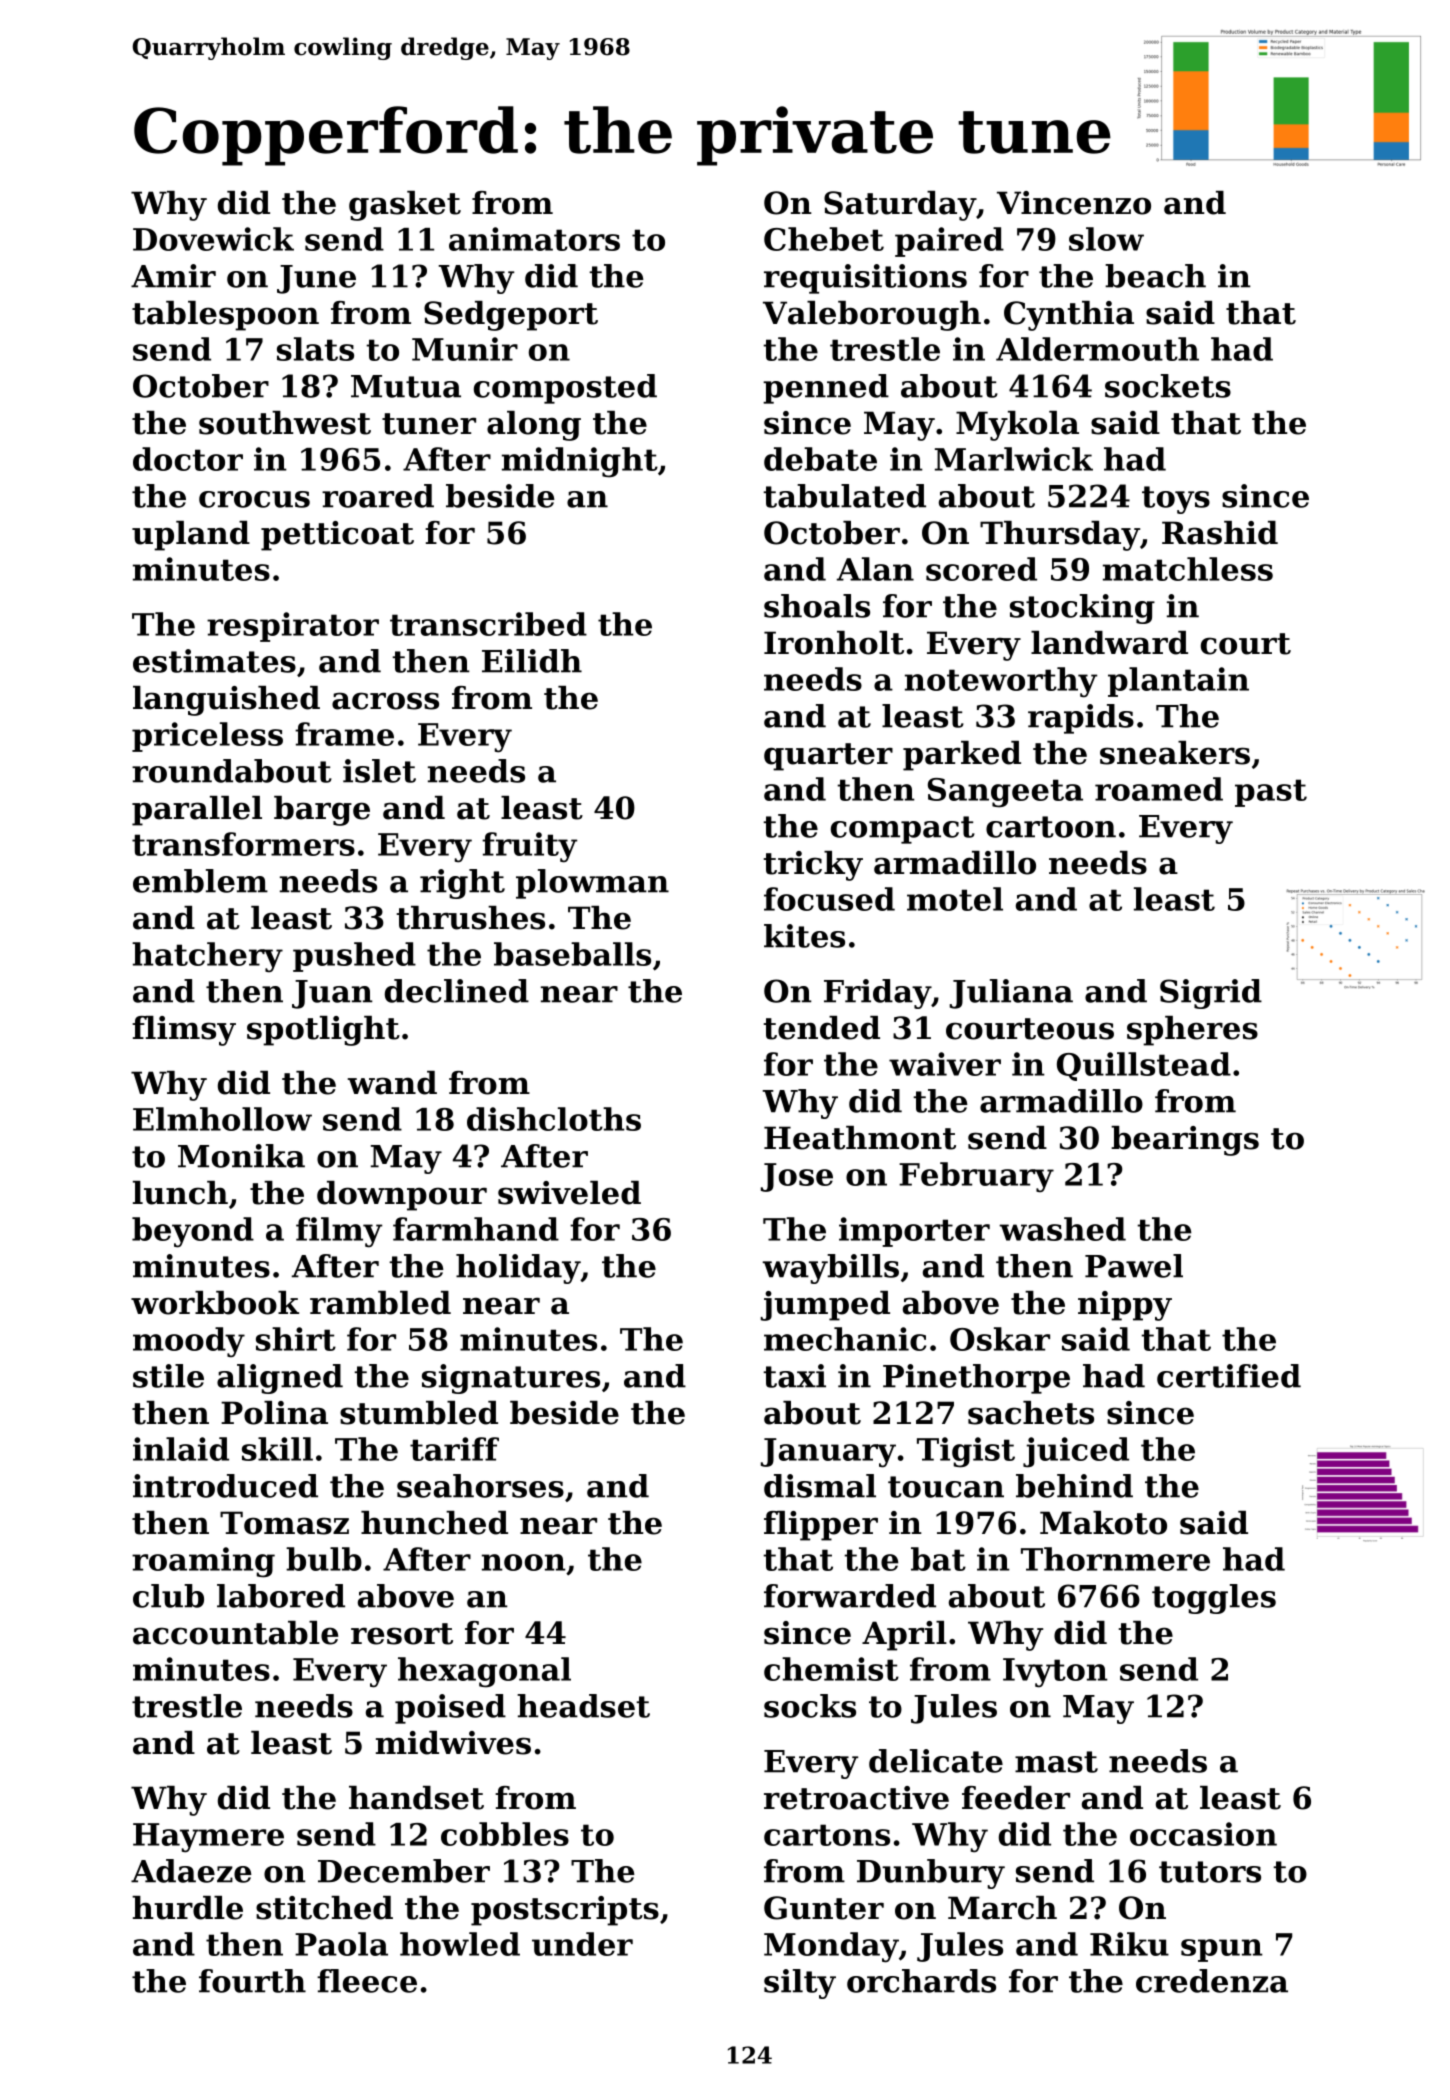 The width and height of the page is (1450, 2100). I want to click on Pawel, so click(1134, 1266).
